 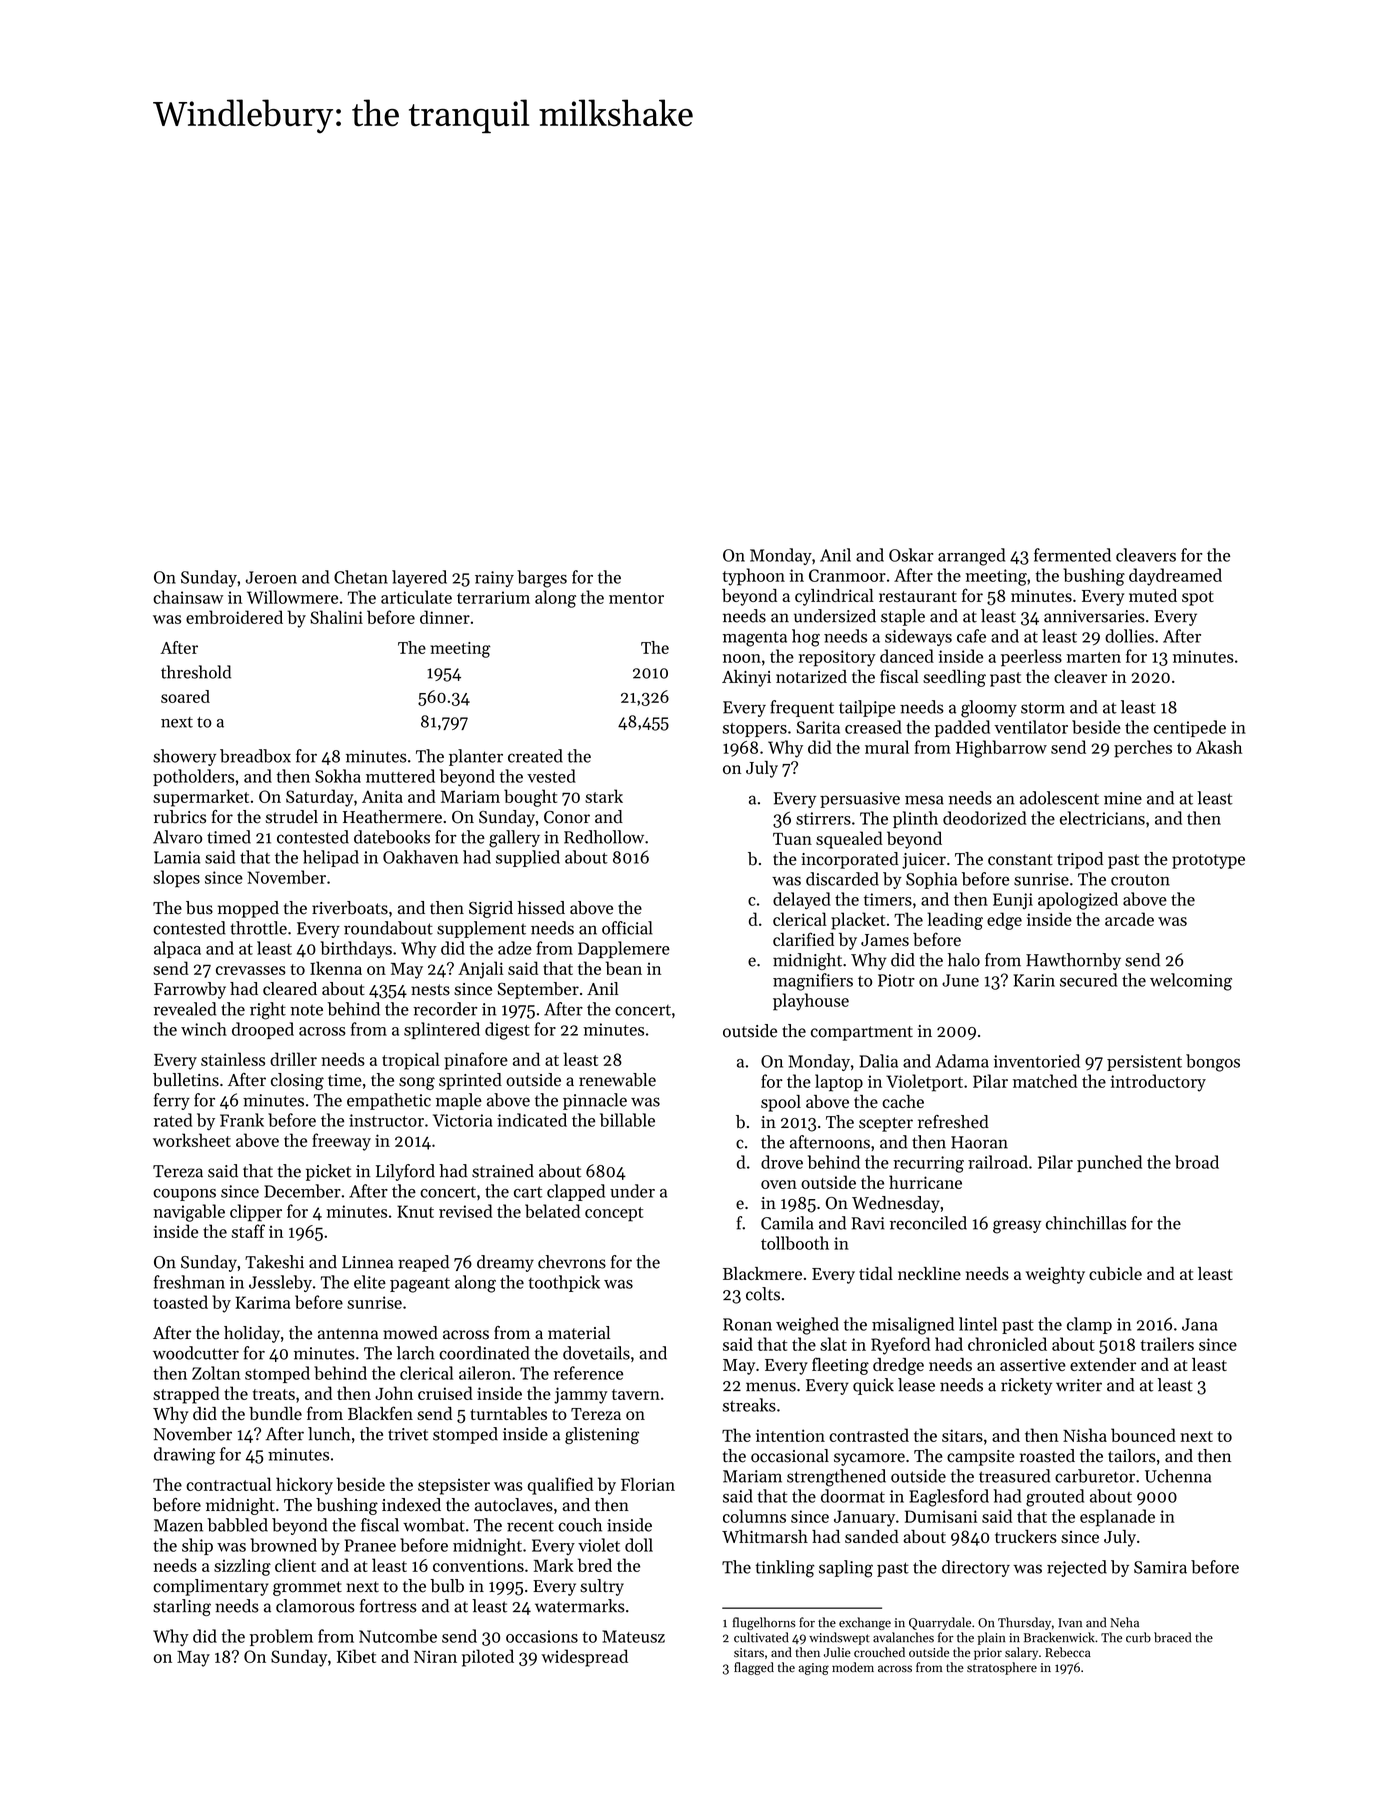 What do you see at coordinates (1072, 555) in the document?
I see `fermented` at bounding box center [1072, 555].
